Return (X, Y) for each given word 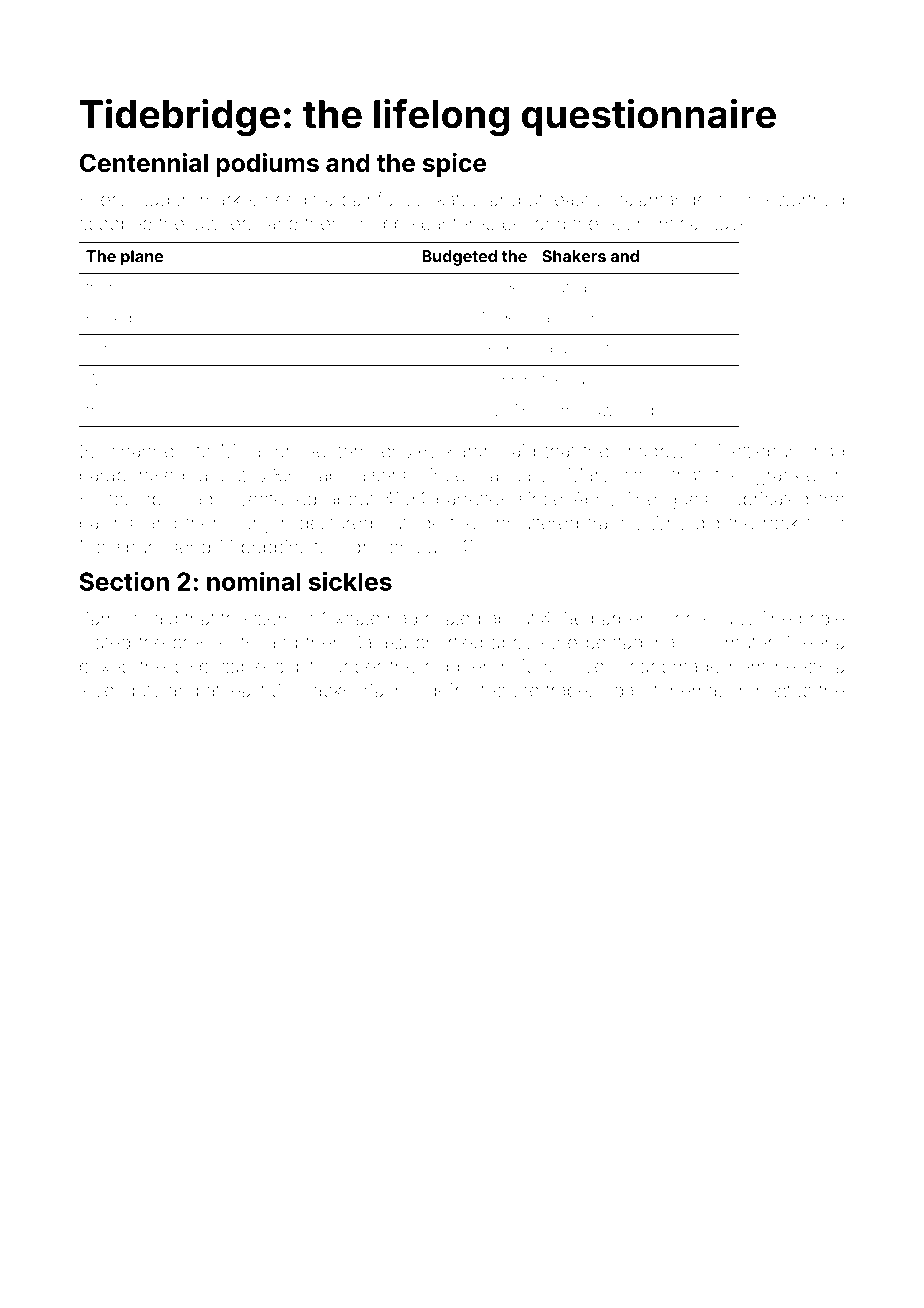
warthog (810, 201)
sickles (350, 581)
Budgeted (459, 258)
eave (729, 225)
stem (273, 619)
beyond (534, 225)
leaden (163, 199)
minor (107, 349)
